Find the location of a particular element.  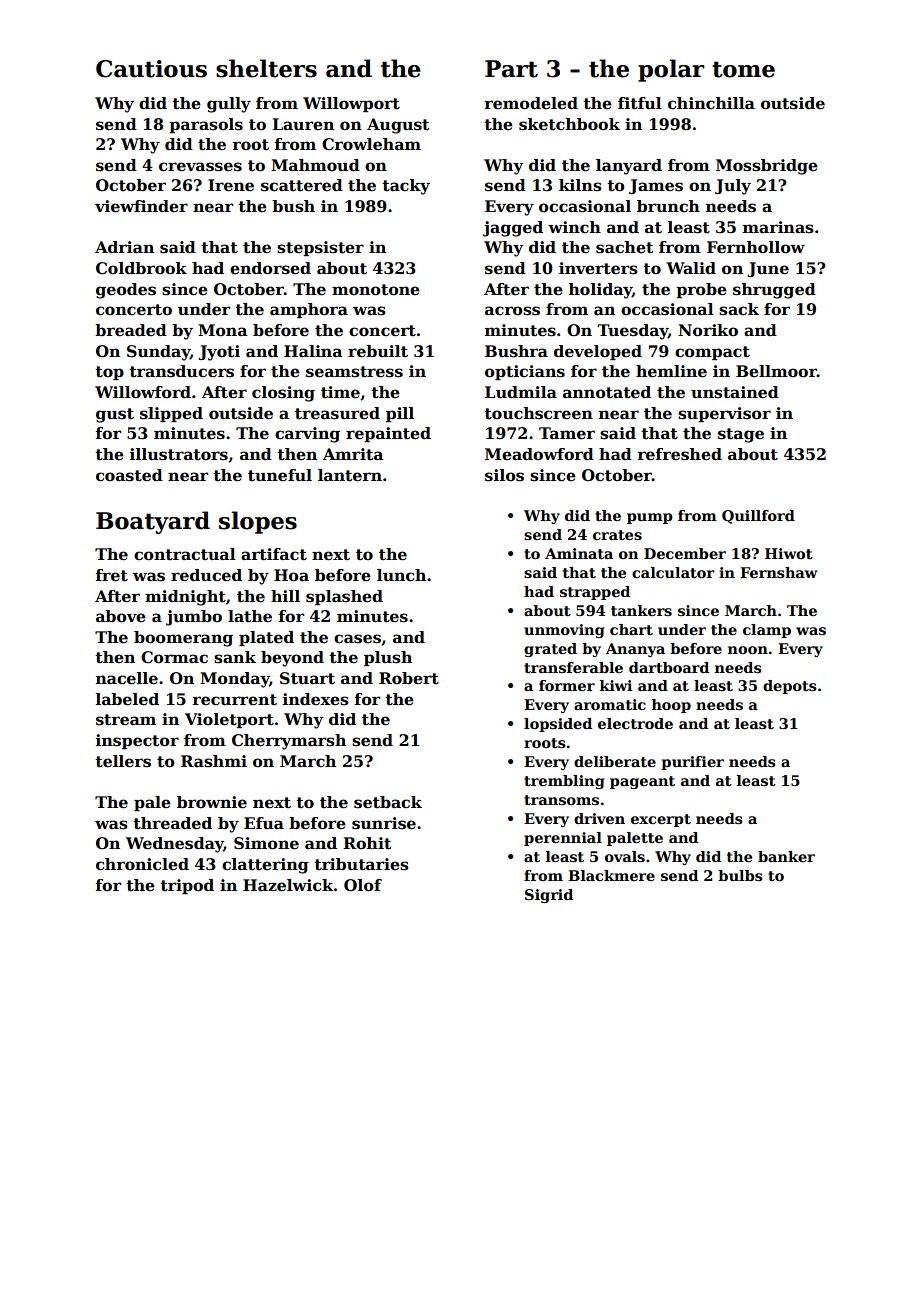

scattered is located at coordinates (302, 185).
